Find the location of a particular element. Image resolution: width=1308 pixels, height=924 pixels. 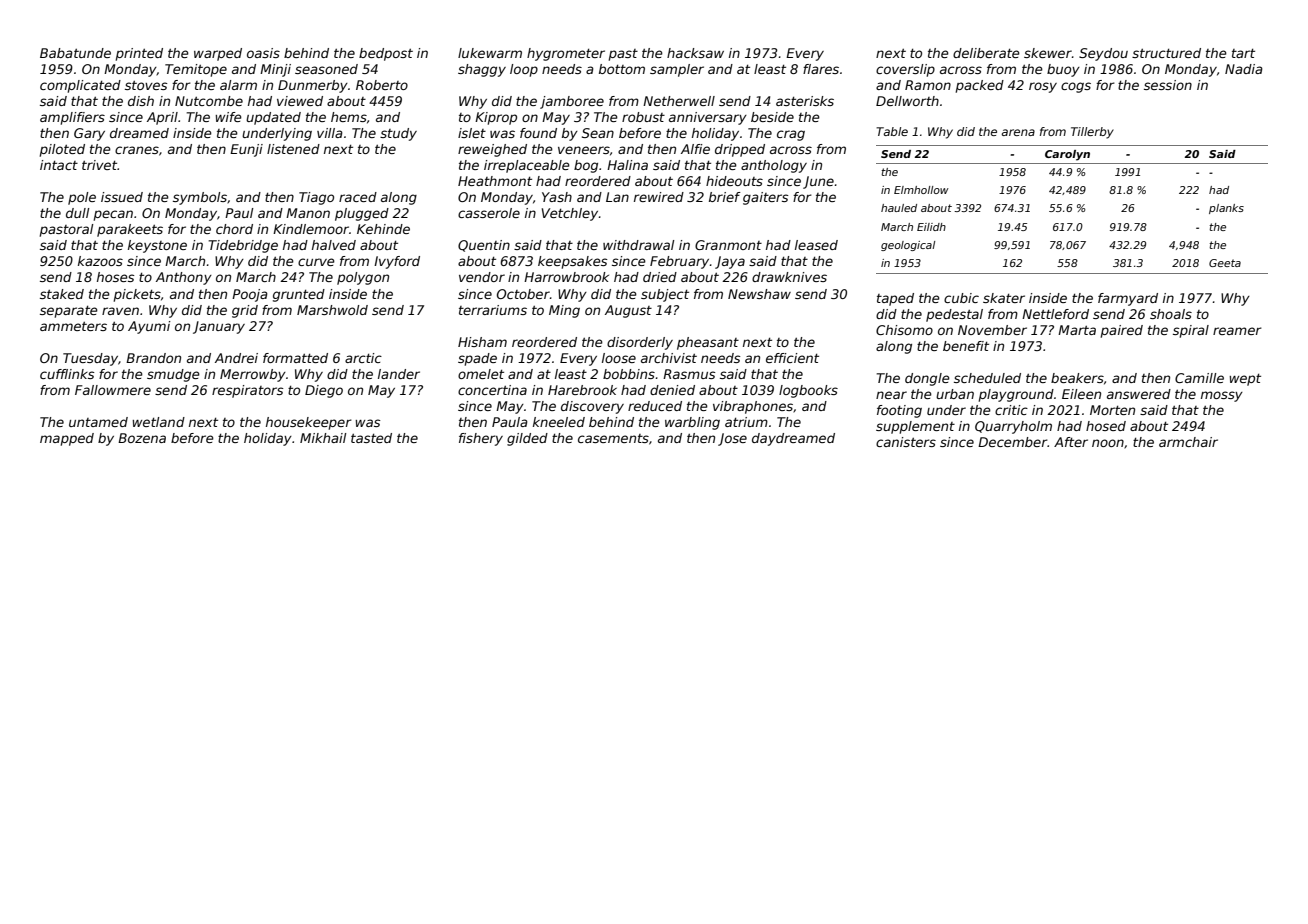

keystone is located at coordinates (157, 246).
